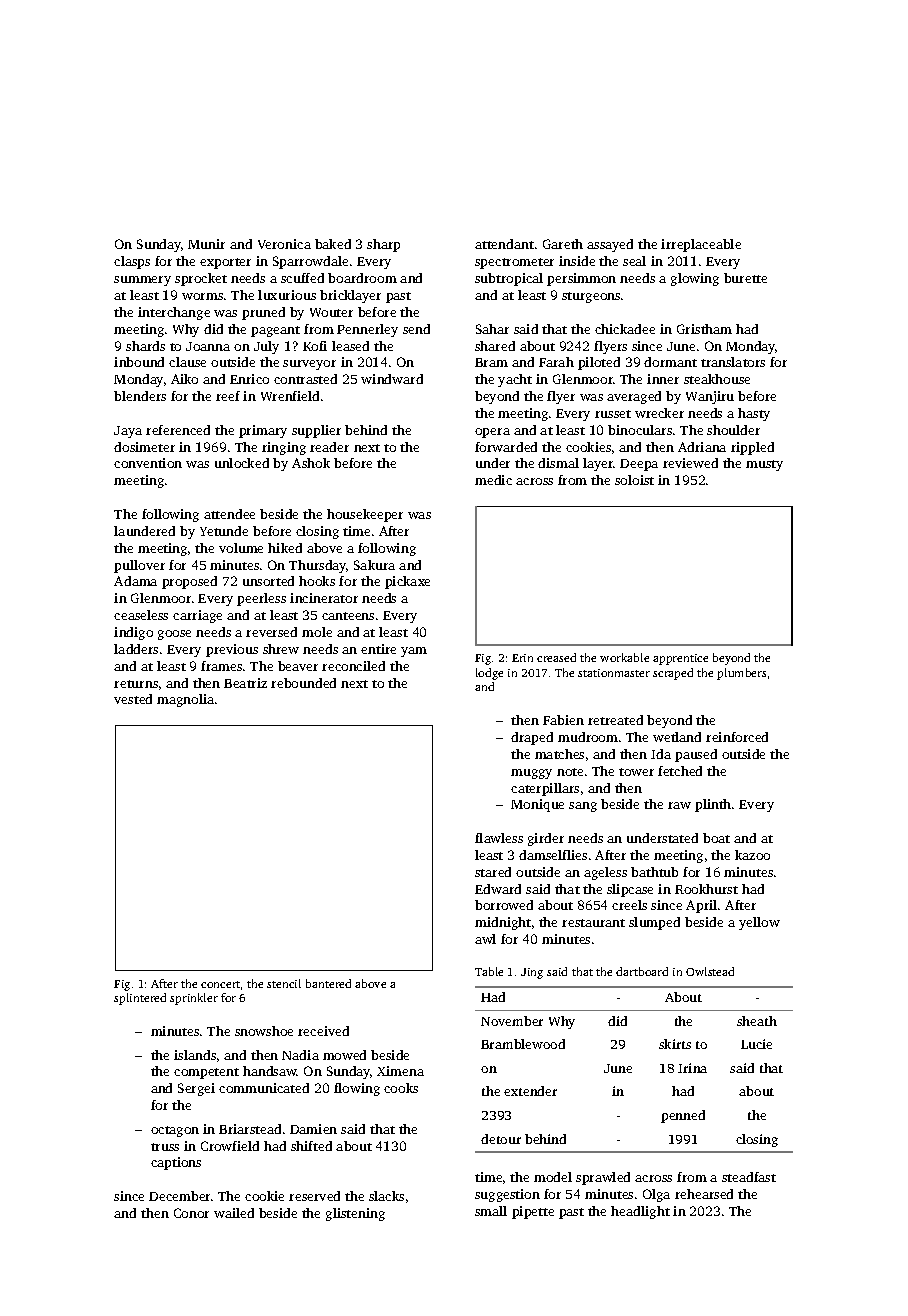  What do you see at coordinates (522, 658) in the screenshot?
I see `Erin` at bounding box center [522, 658].
